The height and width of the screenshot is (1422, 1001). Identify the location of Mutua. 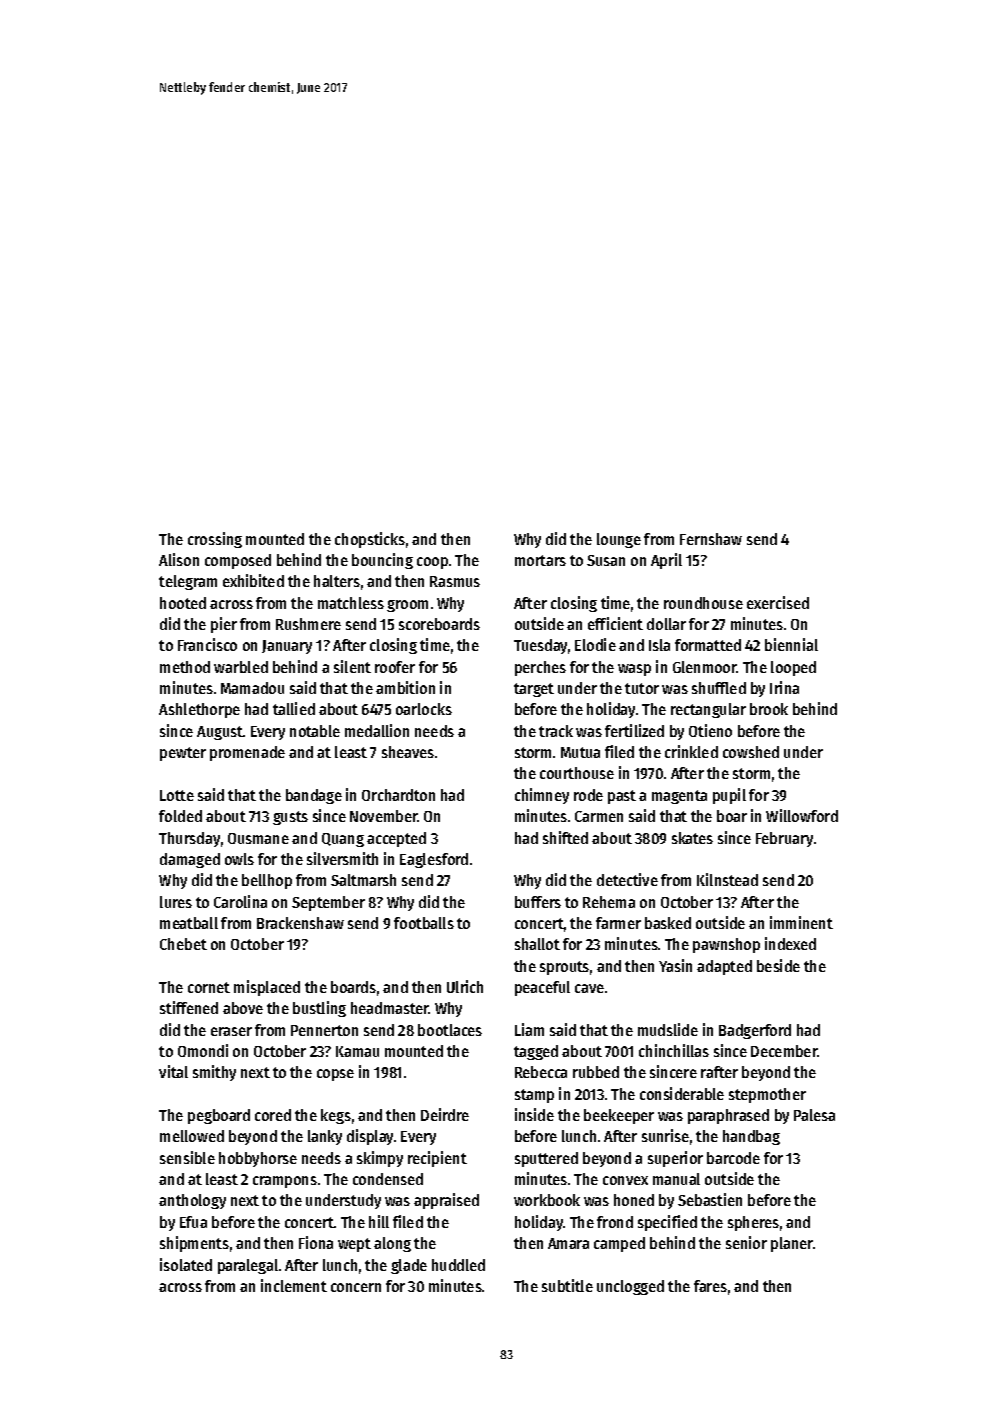
(580, 752).
